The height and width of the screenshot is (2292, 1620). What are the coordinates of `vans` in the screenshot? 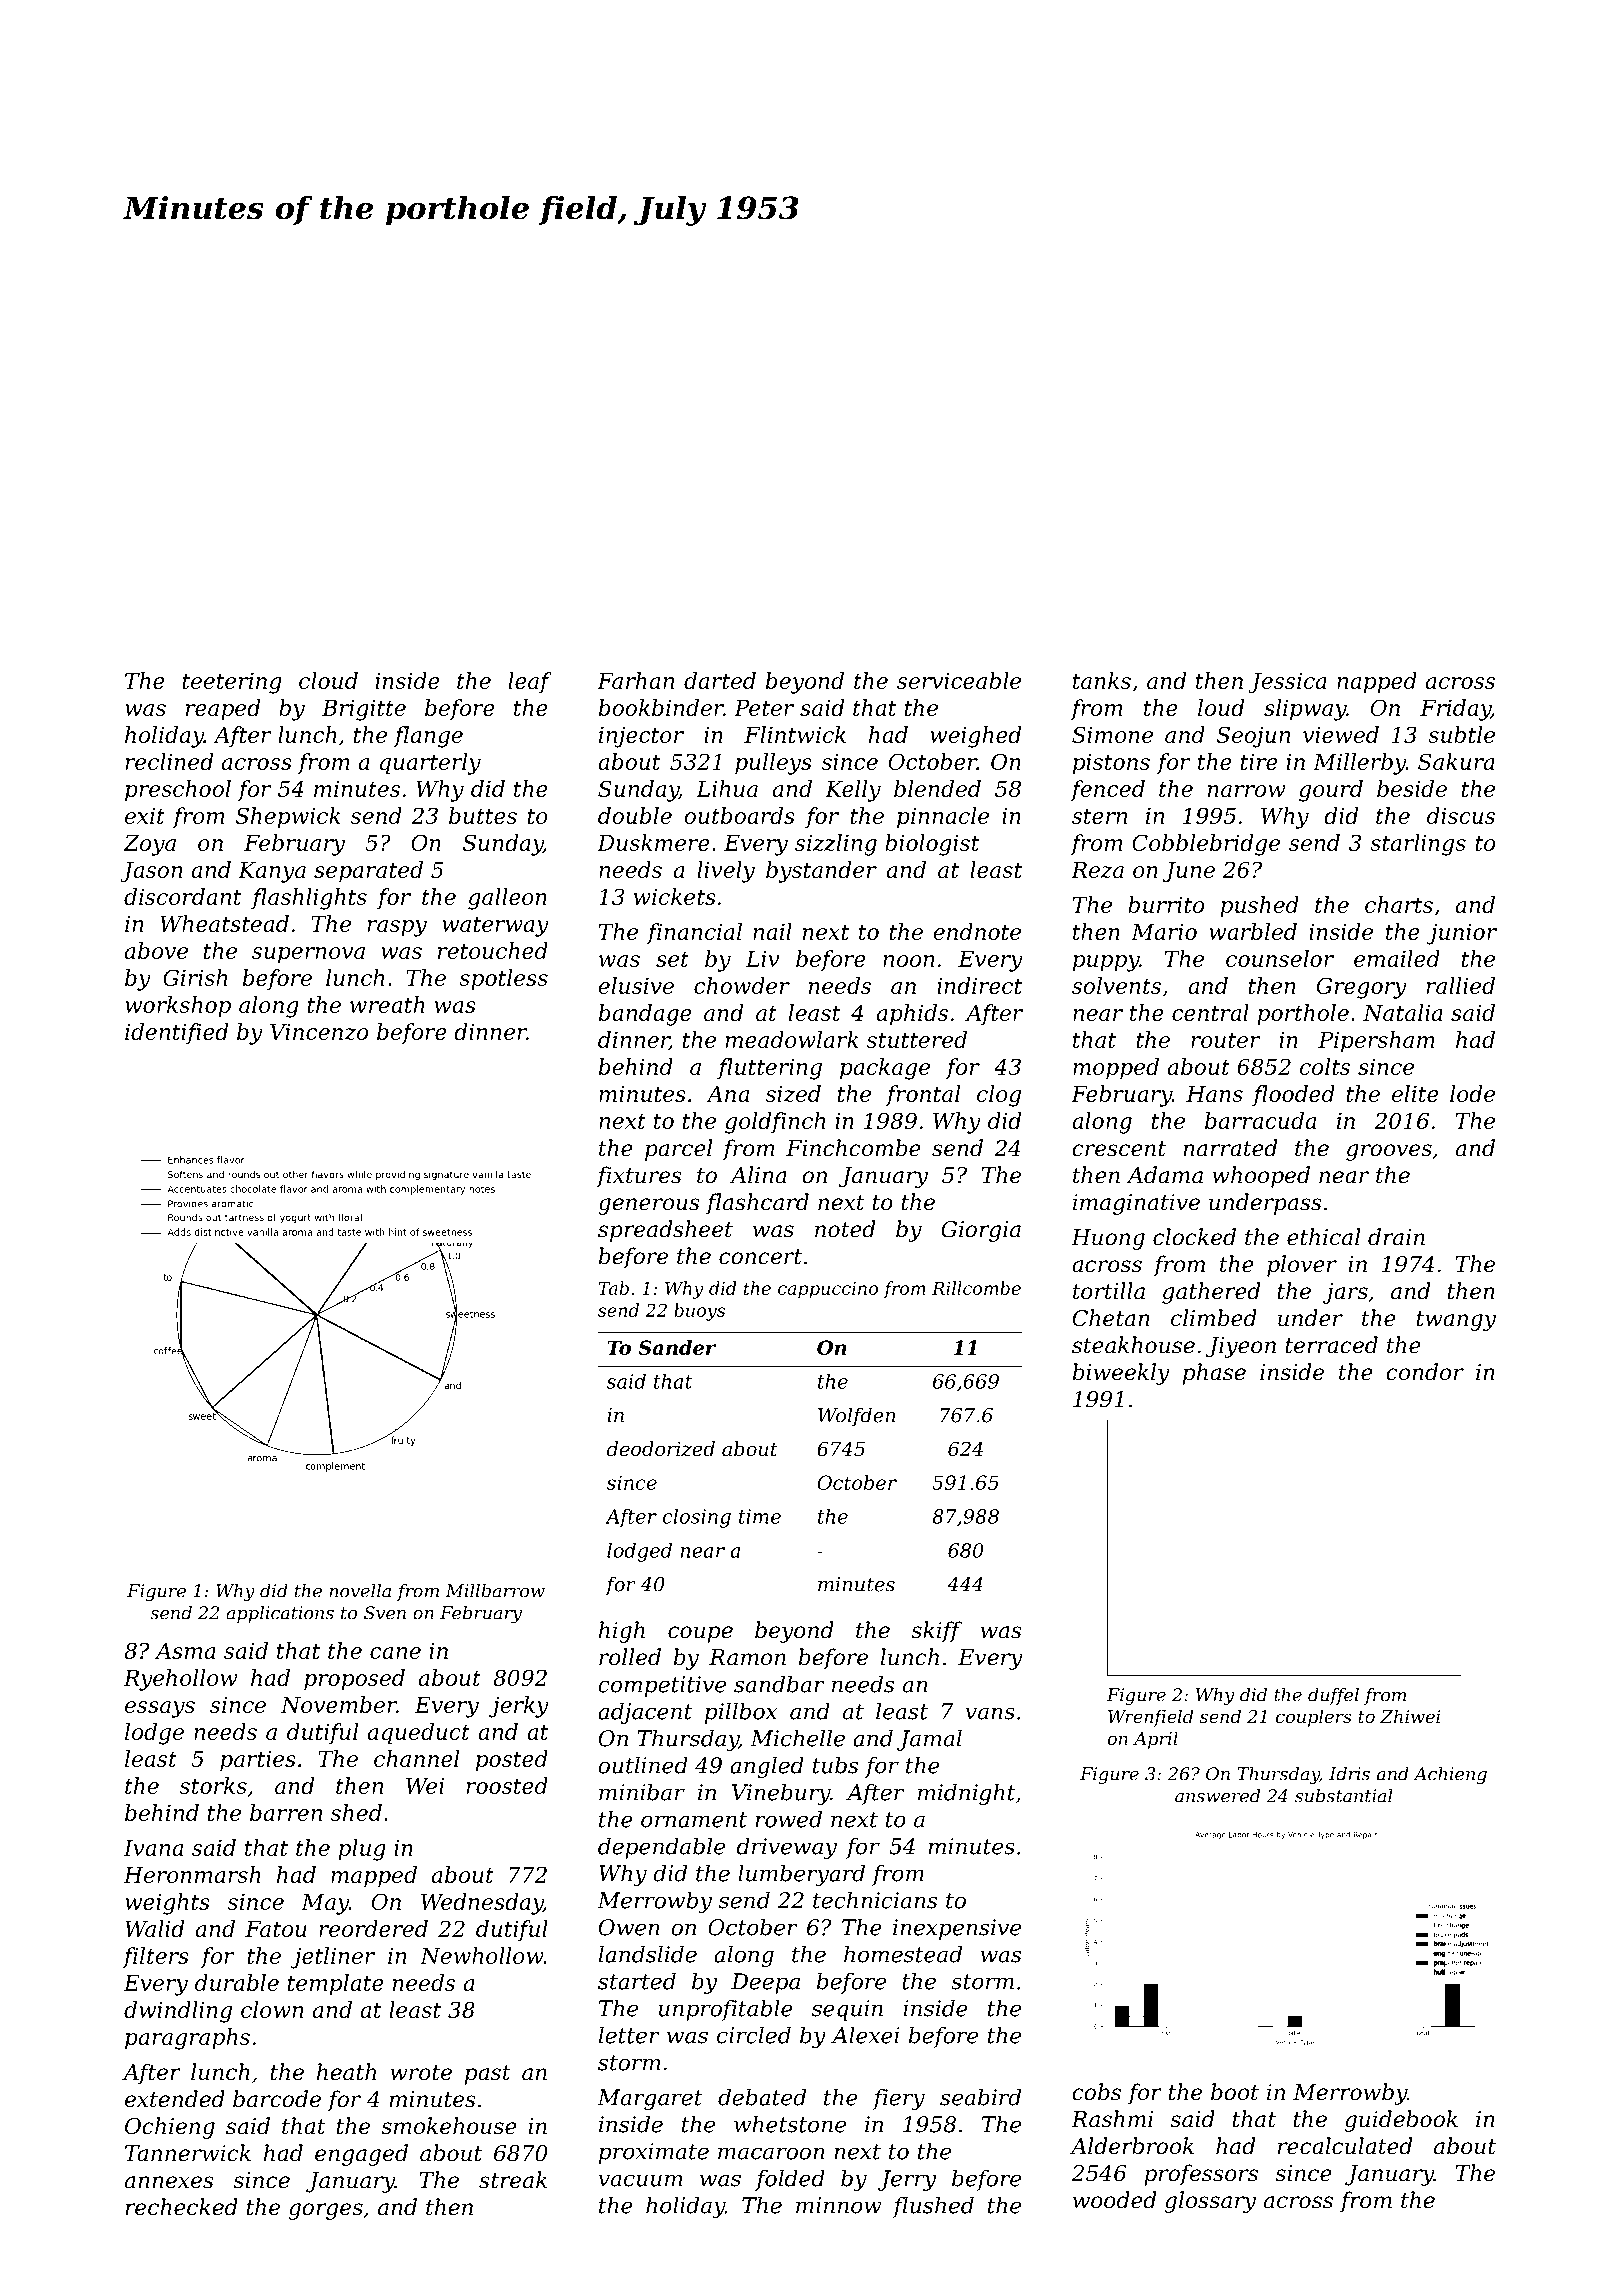 It's located at (990, 1713).
